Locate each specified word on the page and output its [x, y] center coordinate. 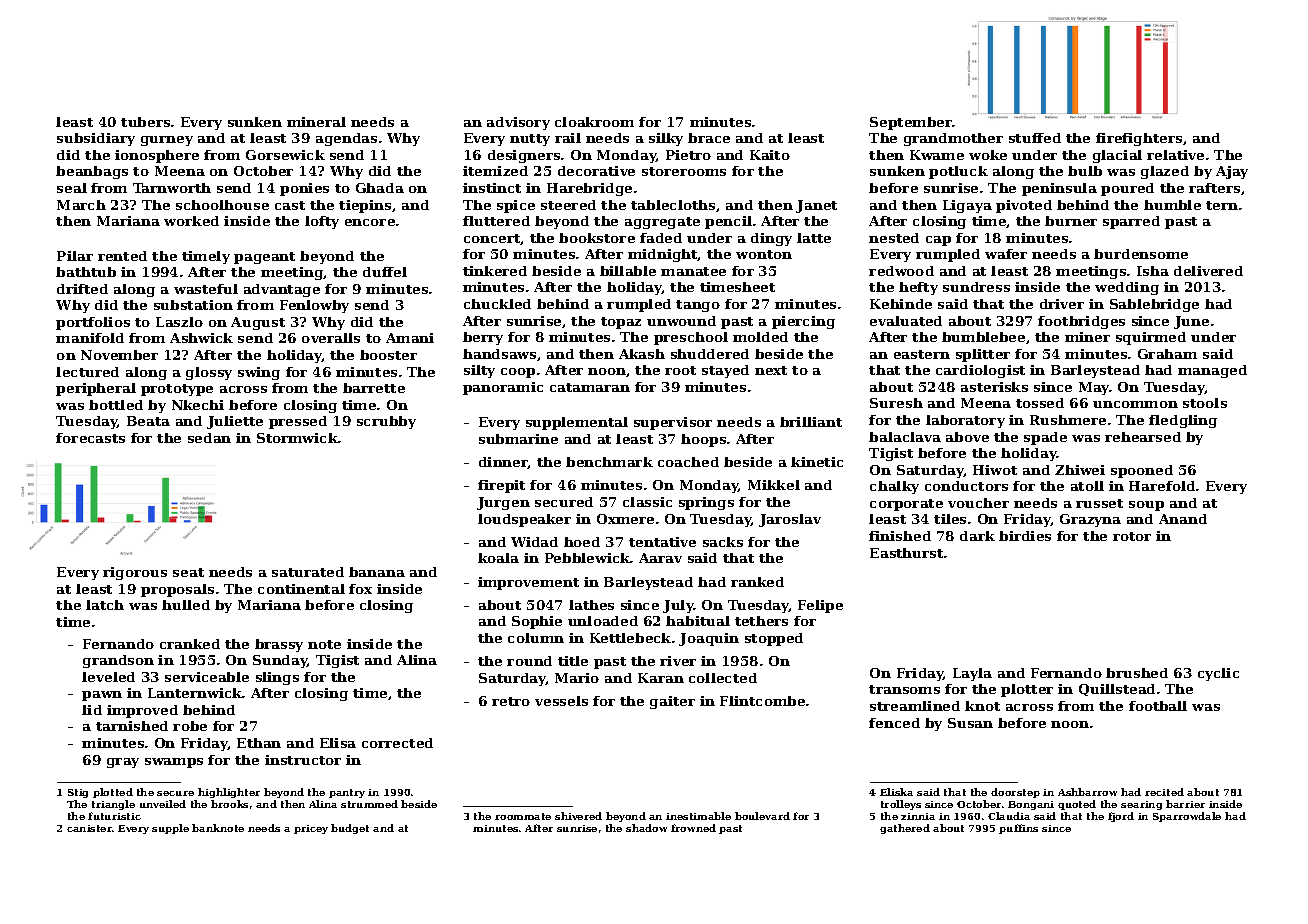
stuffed [1035, 138]
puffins [1018, 829]
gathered [905, 829]
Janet [816, 206]
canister [89, 828]
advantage [282, 290]
